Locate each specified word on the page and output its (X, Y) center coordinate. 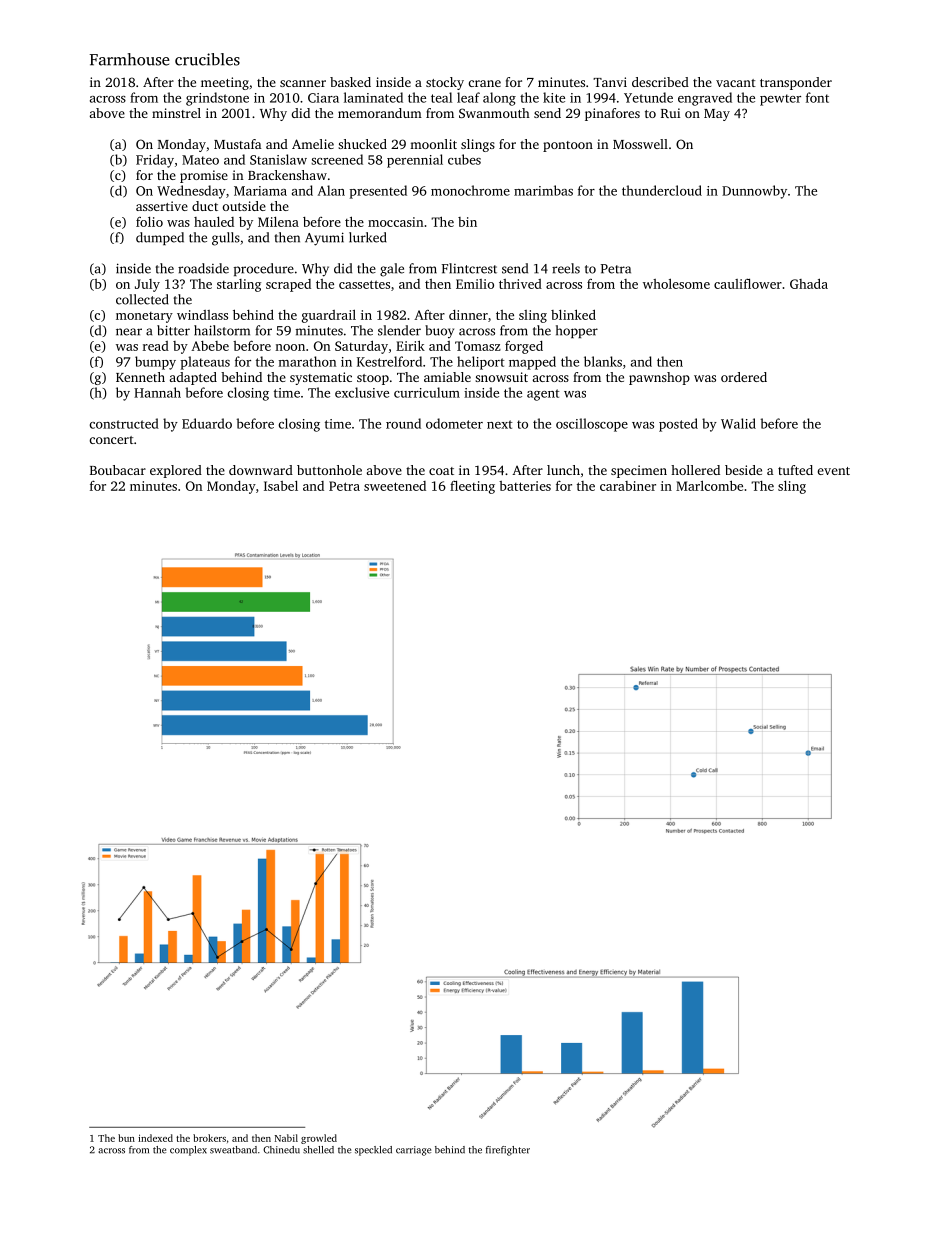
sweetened (395, 486)
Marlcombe (709, 485)
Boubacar (118, 470)
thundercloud (662, 190)
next (500, 424)
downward (261, 470)
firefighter (508, 1151)
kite (554, 97)
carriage (413, 1151)
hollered (695, 470)
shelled (318, 1150)
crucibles (207, 59)
